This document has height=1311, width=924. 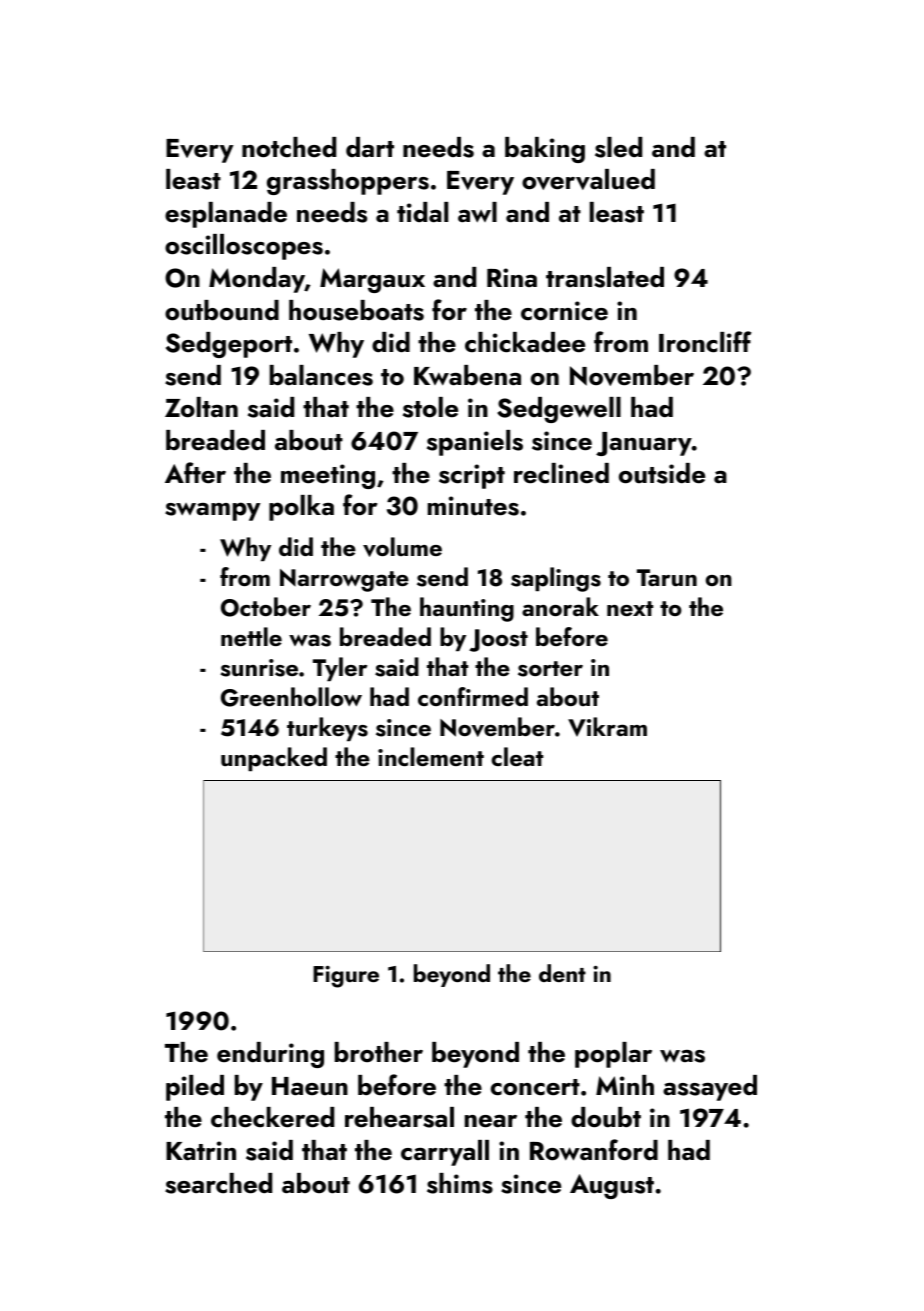 What do you see at coordinates (328, 476) in the document?
I see `meeting` at bounding box center [328, 476].
